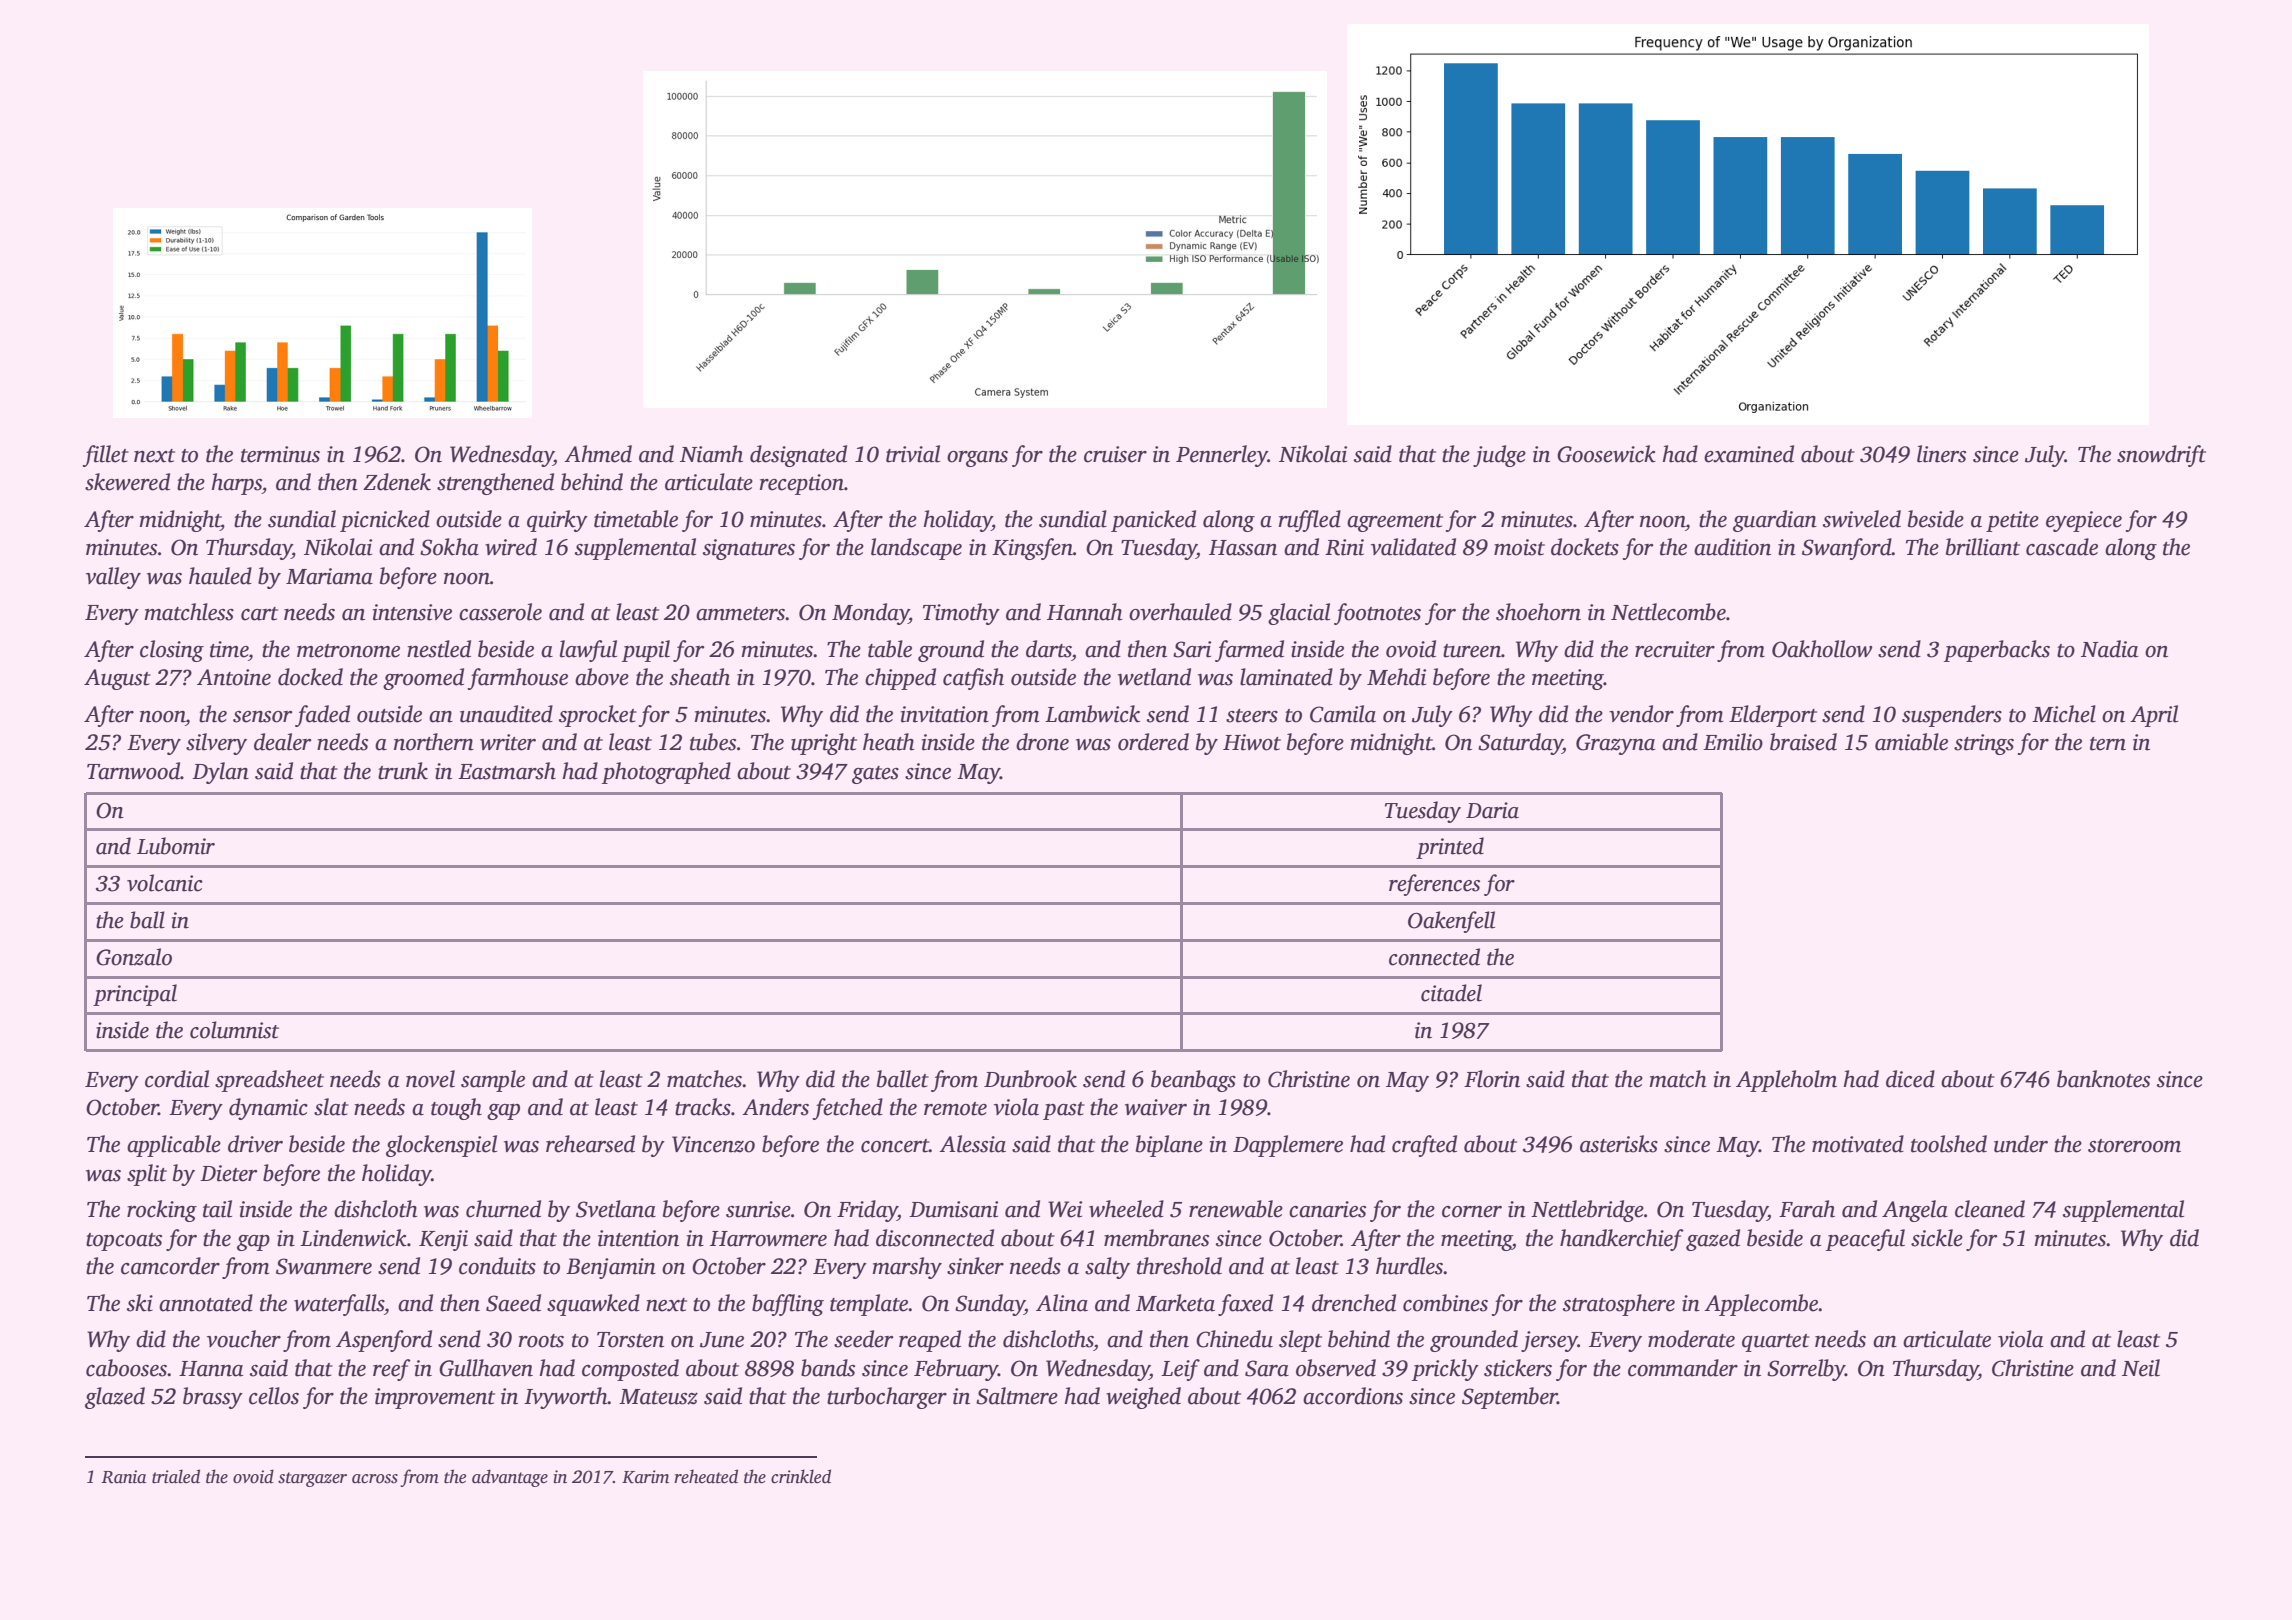 Image resolution: width=2292 pixels, height=1620 pixels. I want to click on terminus, so click(280, 454).
